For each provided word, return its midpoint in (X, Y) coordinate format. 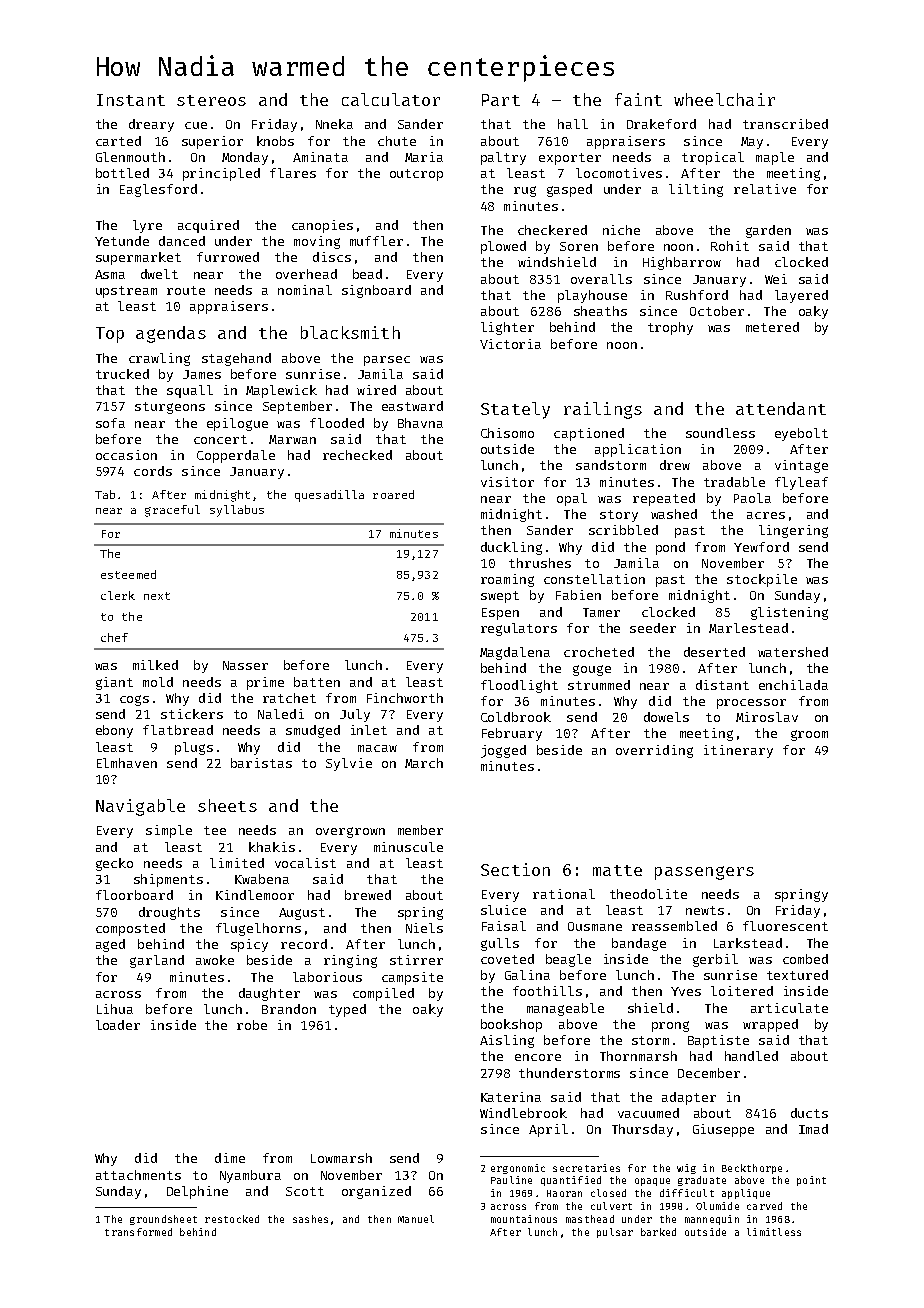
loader (118, 1025)
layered (801, 296)
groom (809, 735)
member (420, 830)
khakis (272, 847)
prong (670, 1026)
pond (670, 548)
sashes (310, 1219)
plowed (503, 247)
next (157, 596)
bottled (122, 173)
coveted (507, 959)
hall (573, 124)
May (752, 143)
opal (572, 499)
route (186, 290)
